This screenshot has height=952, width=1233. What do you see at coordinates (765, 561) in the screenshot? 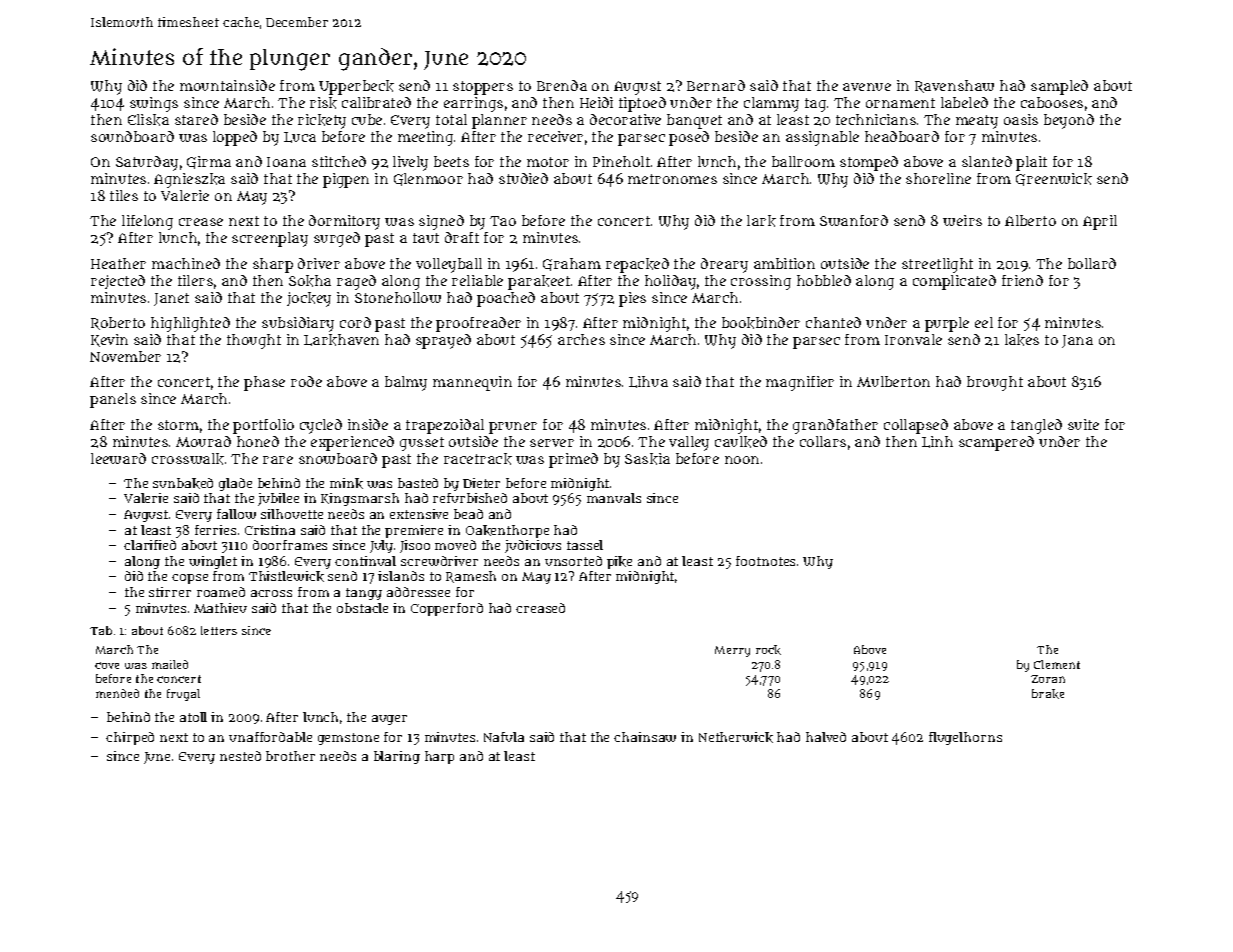
I see `footnotes` at bounding box center [765, 561].
